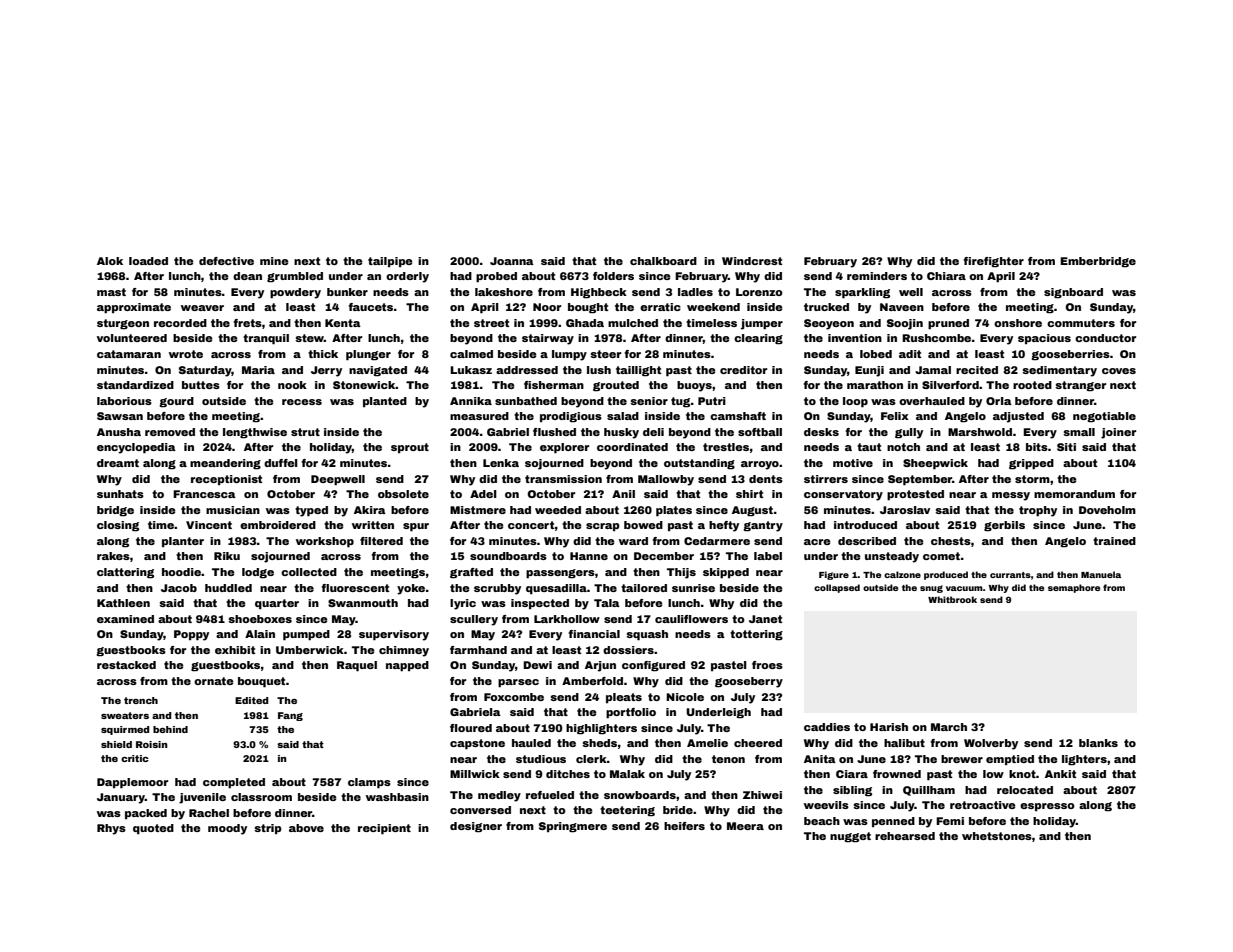 The width and height of the screenshot is (1233, 952). I want to click on March, so click(949, 727).
